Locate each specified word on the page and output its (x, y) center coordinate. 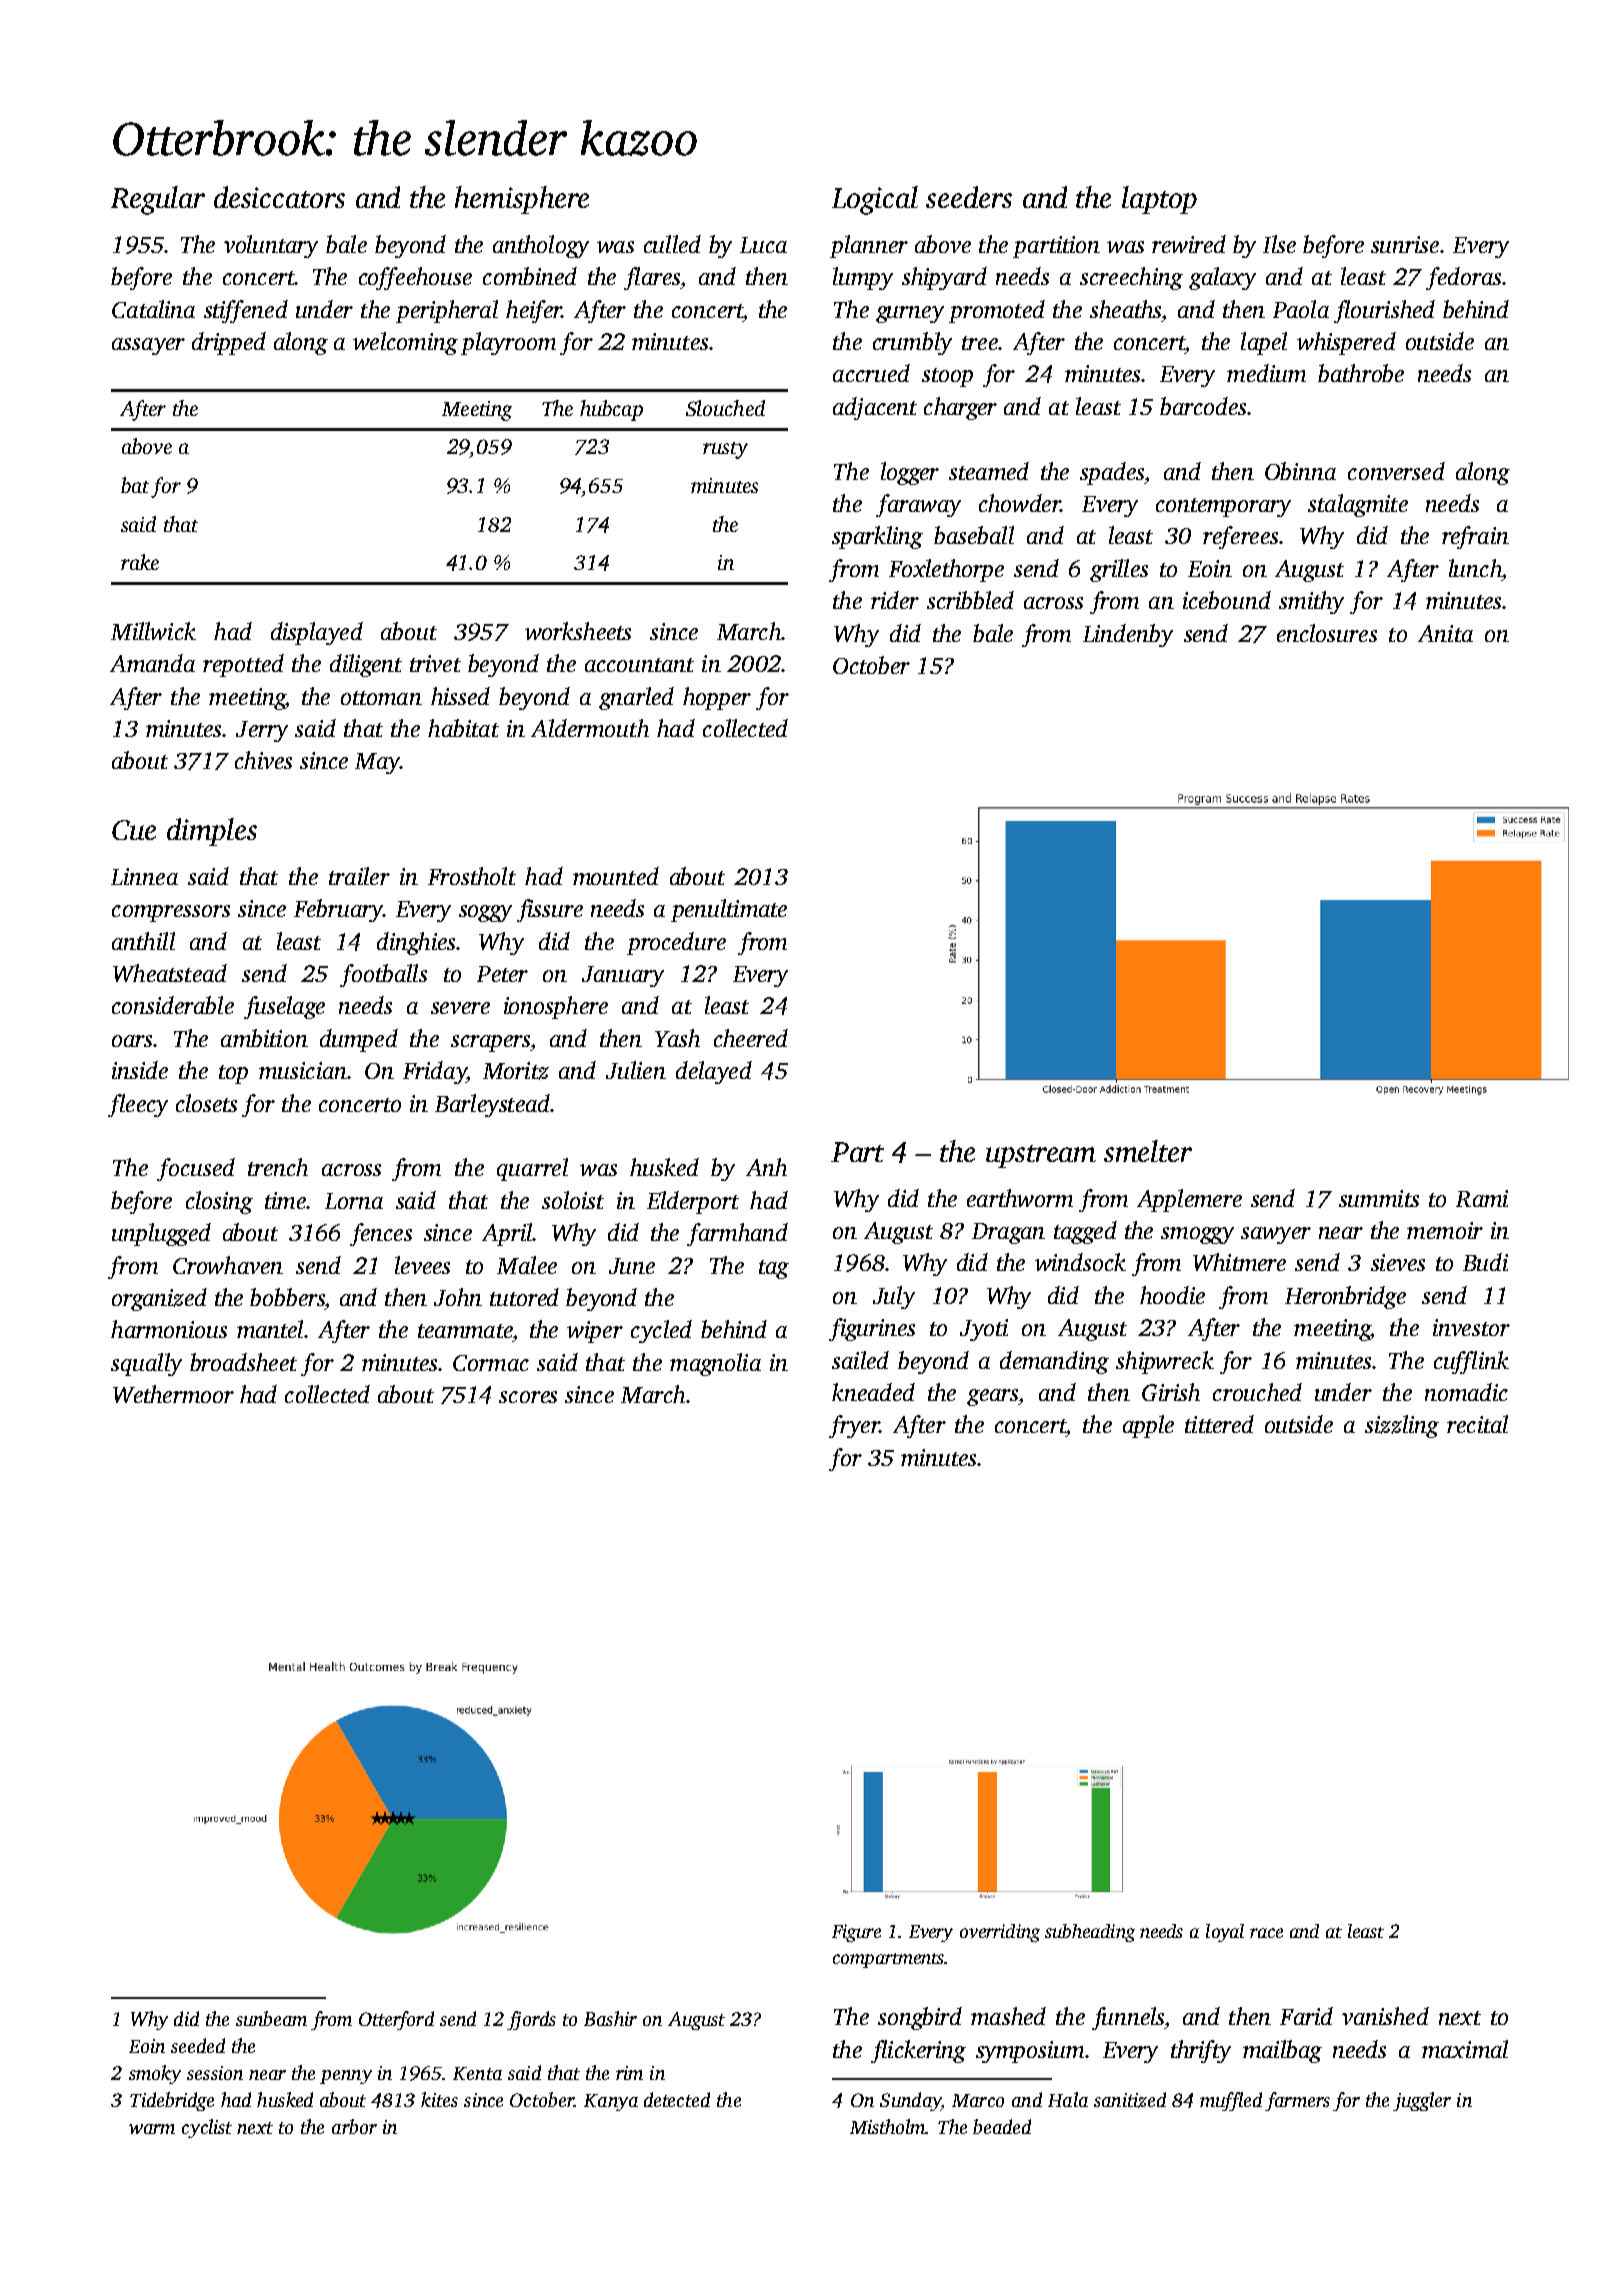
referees (1240, 537)
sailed (860, 1360)
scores (528, 1397)
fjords (531, 2020)
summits (1379, 1198)
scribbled (970, 600)
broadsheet (243, 1362)
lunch (1475, 568)
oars (132, 1041)
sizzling (1402, 1426)
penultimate (729, 910)
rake (140, 562)
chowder (1019, 503)
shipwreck (1165, 1362)
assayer (148, 346)
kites (439, 2099)
